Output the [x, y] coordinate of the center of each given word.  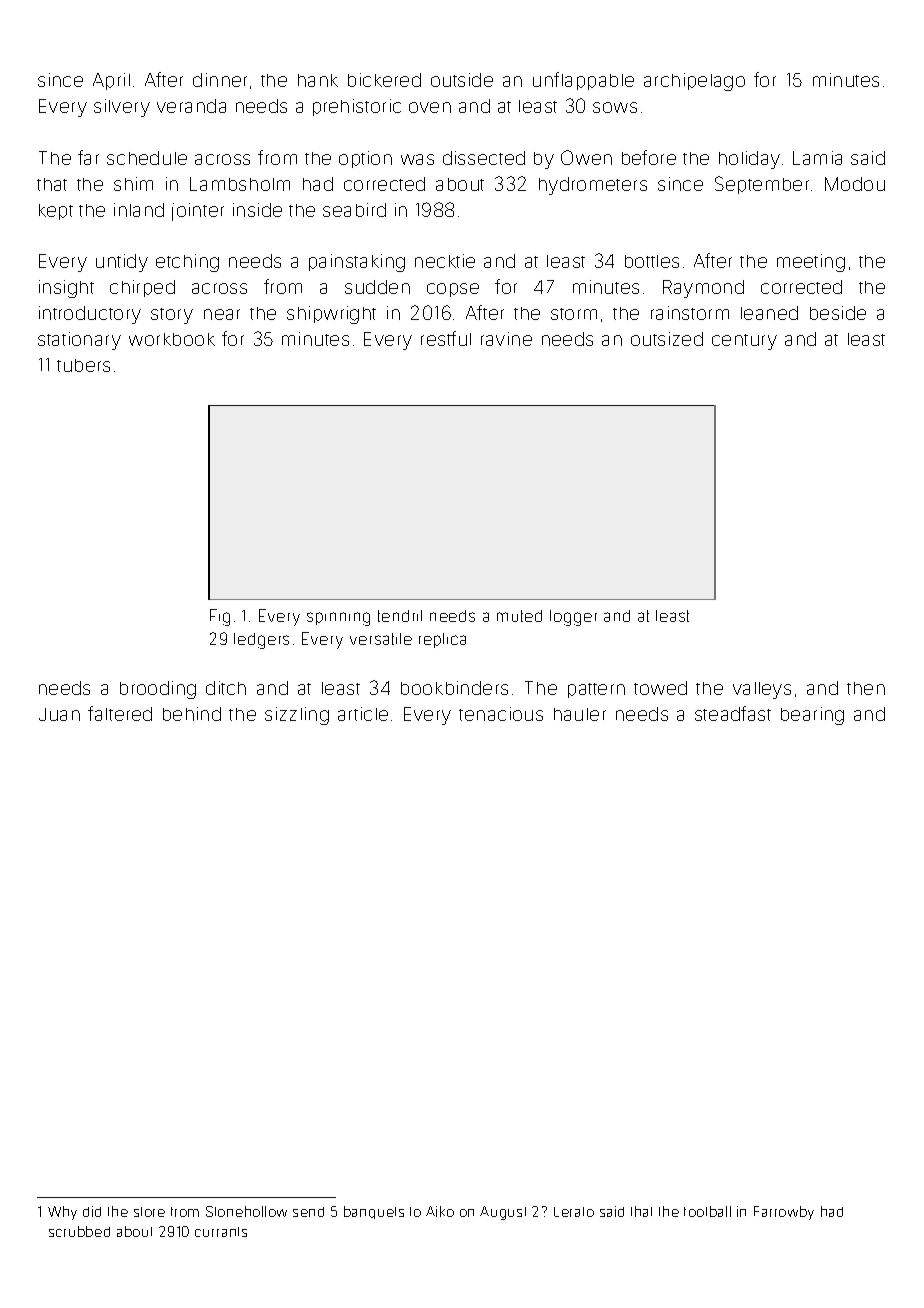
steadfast [733, 713]
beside [838, 313]
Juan [59, 714]
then [866, 688]
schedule [147, 158]
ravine [506, 339]
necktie [445, 261]
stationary [79, 341]
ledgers [261, 641]
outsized [667, 339]
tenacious [501, 714]
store [149, 1212]
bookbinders [454, 688]
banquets [374, 1212]
